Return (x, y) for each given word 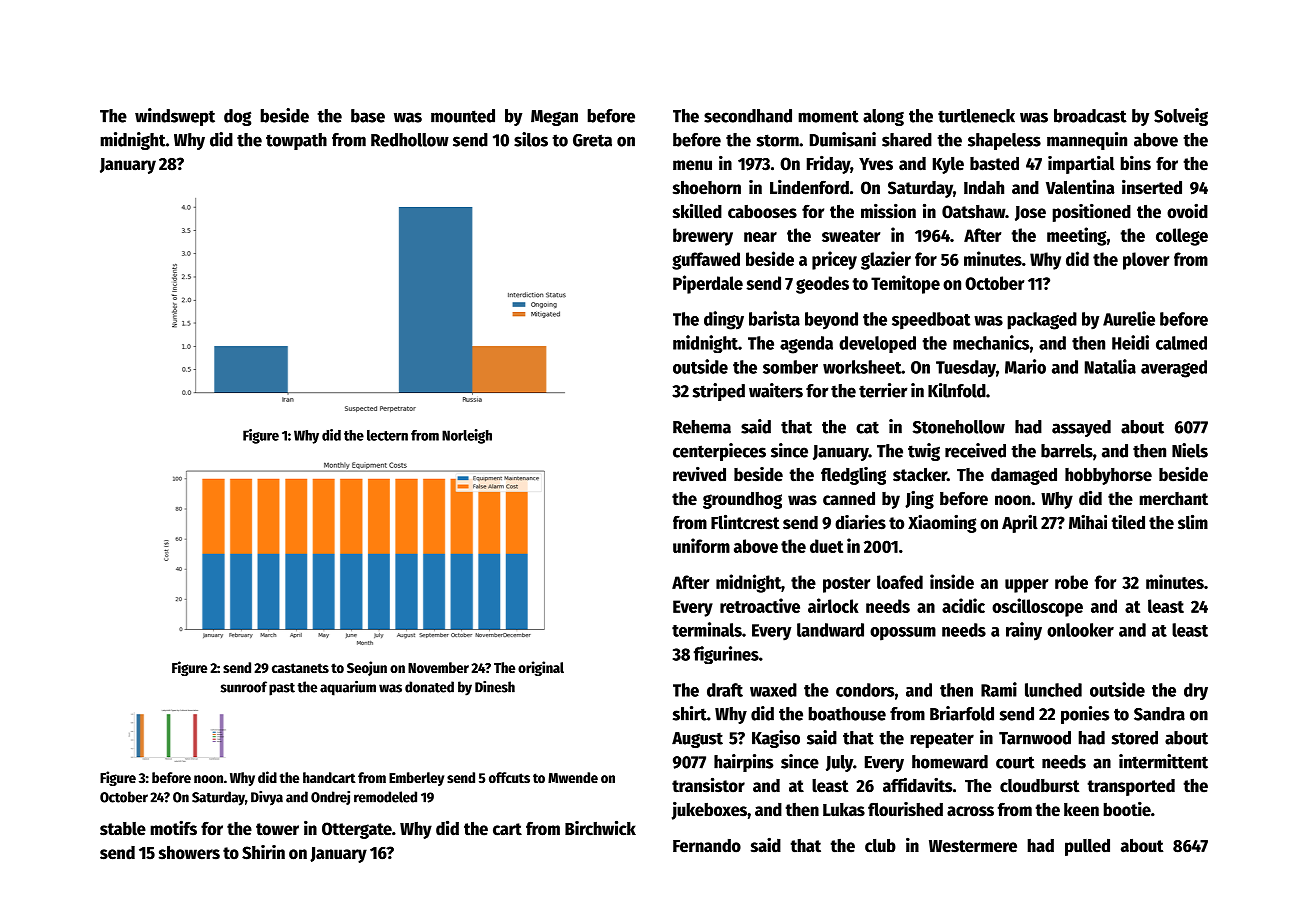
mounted (463, 116)
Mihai (1088, 522)
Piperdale (708, 284)
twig (924, 452)
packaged (1042, 321)
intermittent (1163, 761)
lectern (387, 435)
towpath (296, 141)
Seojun (367, 668)
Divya (267, 798)
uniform (701, 545)
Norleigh (467, 436)
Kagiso (776, 739)
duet (826, 546)
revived (699, 474)
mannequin (1087, 141)
